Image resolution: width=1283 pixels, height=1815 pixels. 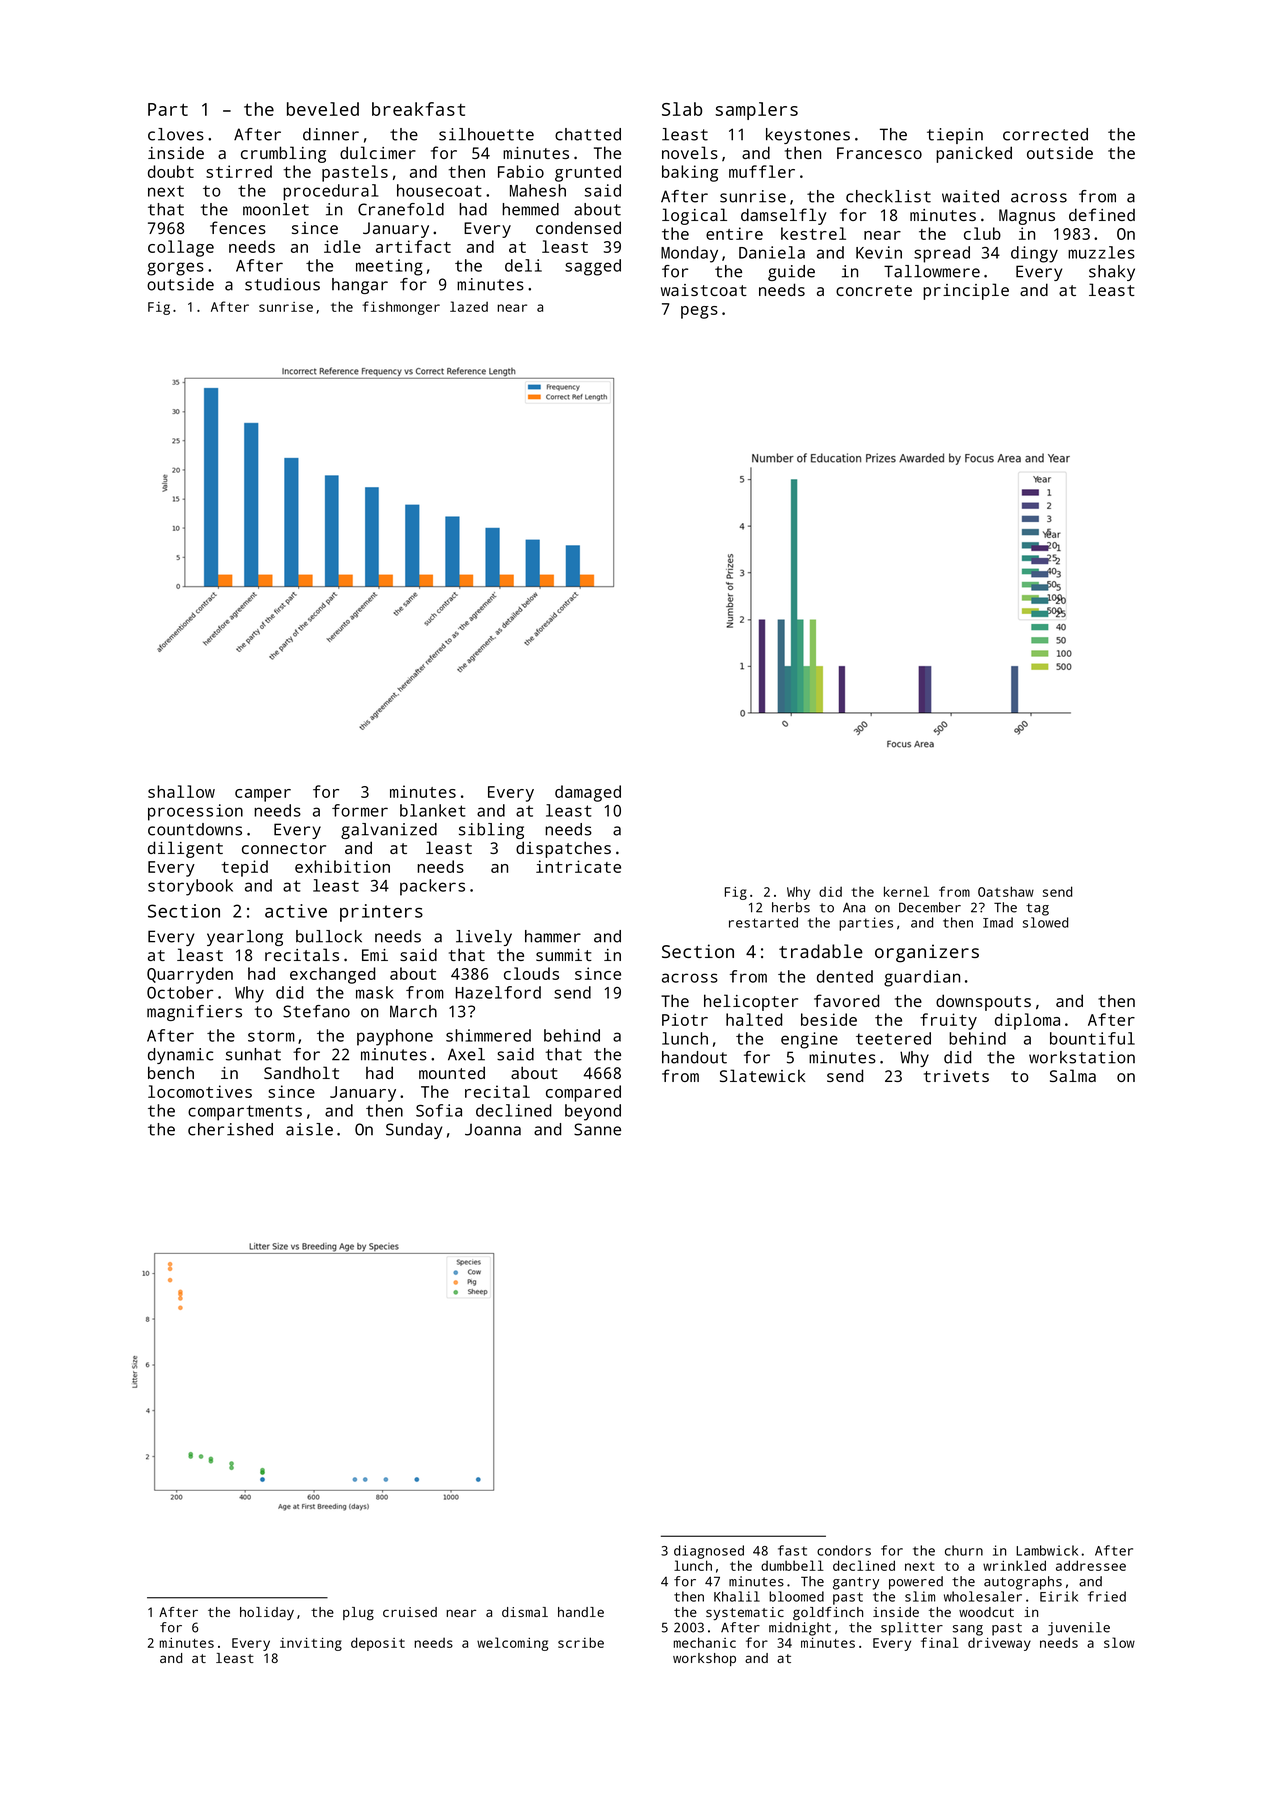 What do you see at coordinates (230, 1129) in the document?
I see `cherished` at bounding box center [230, 1129].
